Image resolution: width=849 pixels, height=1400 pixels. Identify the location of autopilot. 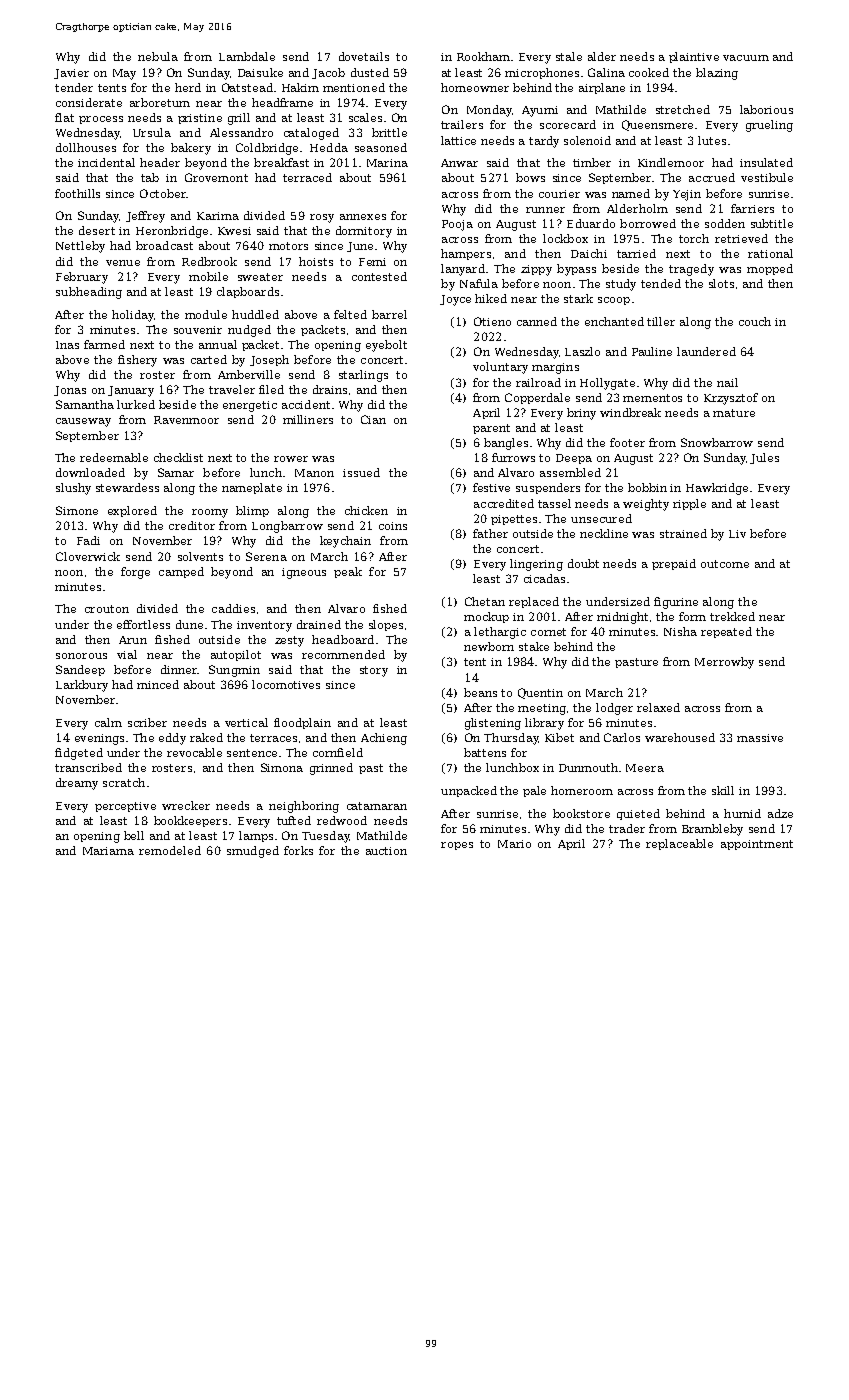
(236, 655).
